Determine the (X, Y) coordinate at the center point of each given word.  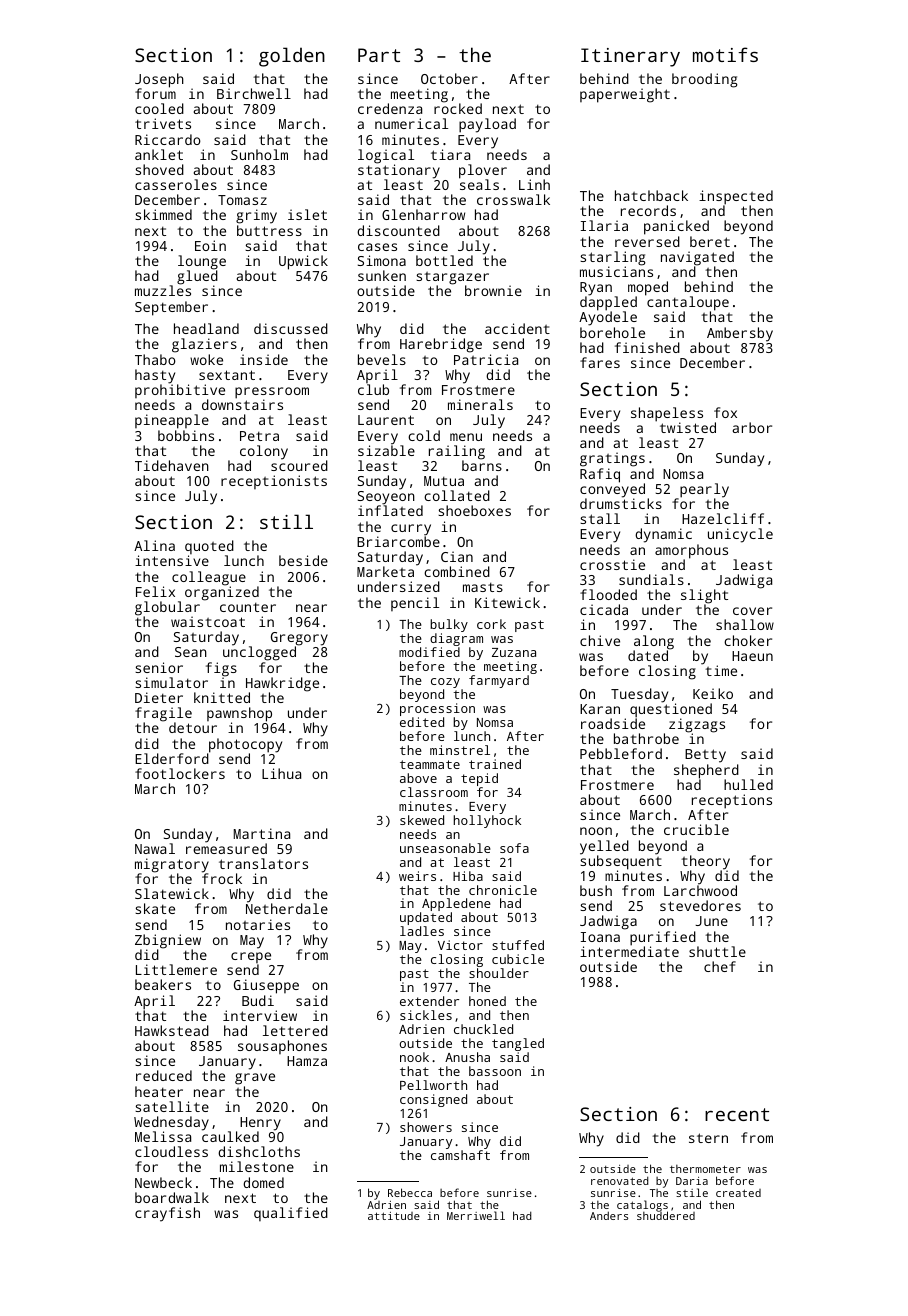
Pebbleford (621, 753)
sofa (514, 848)
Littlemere (176, 969)
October (449, 78)
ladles (422, 931)
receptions (732, 801)
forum (155, 93)
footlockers (180, 773)
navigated (697, 258)
